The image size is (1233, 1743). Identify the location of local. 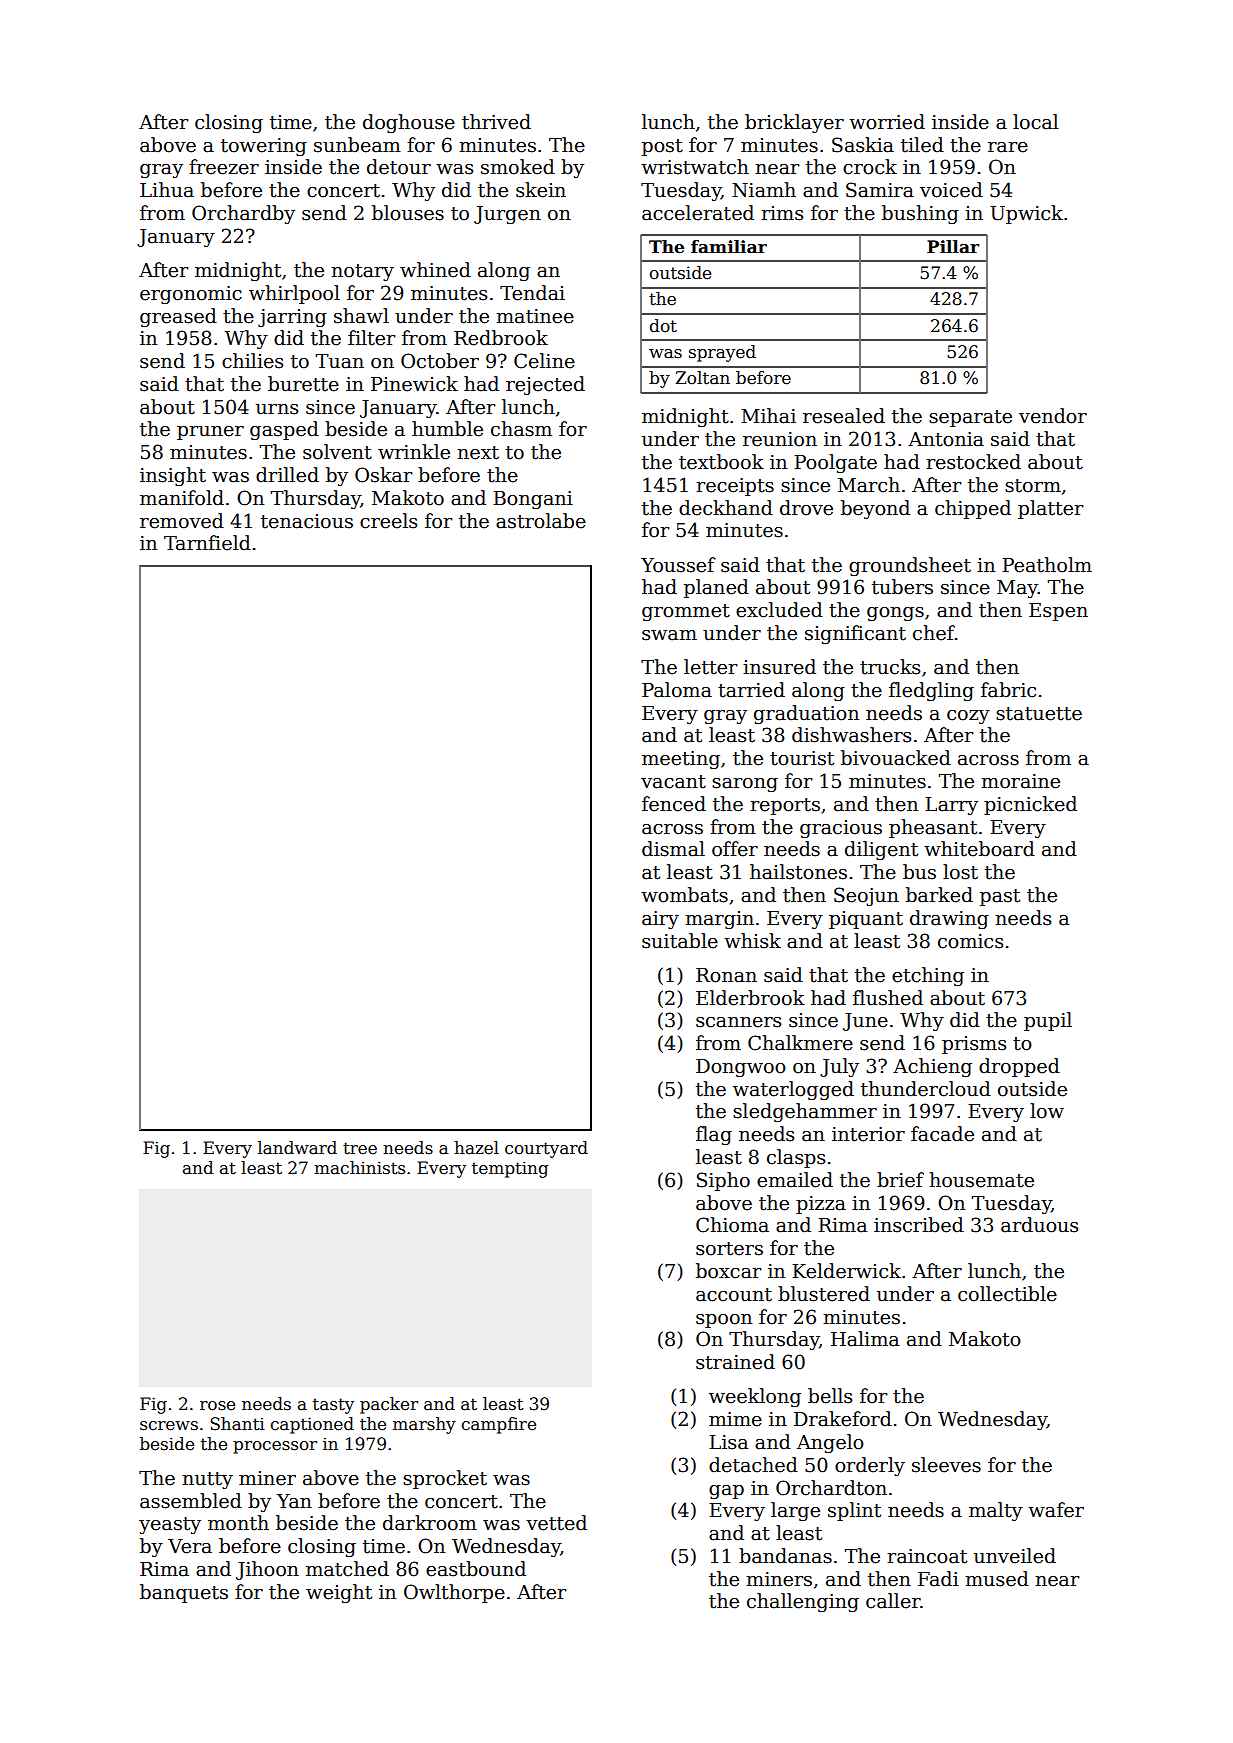
(1036, 122).
